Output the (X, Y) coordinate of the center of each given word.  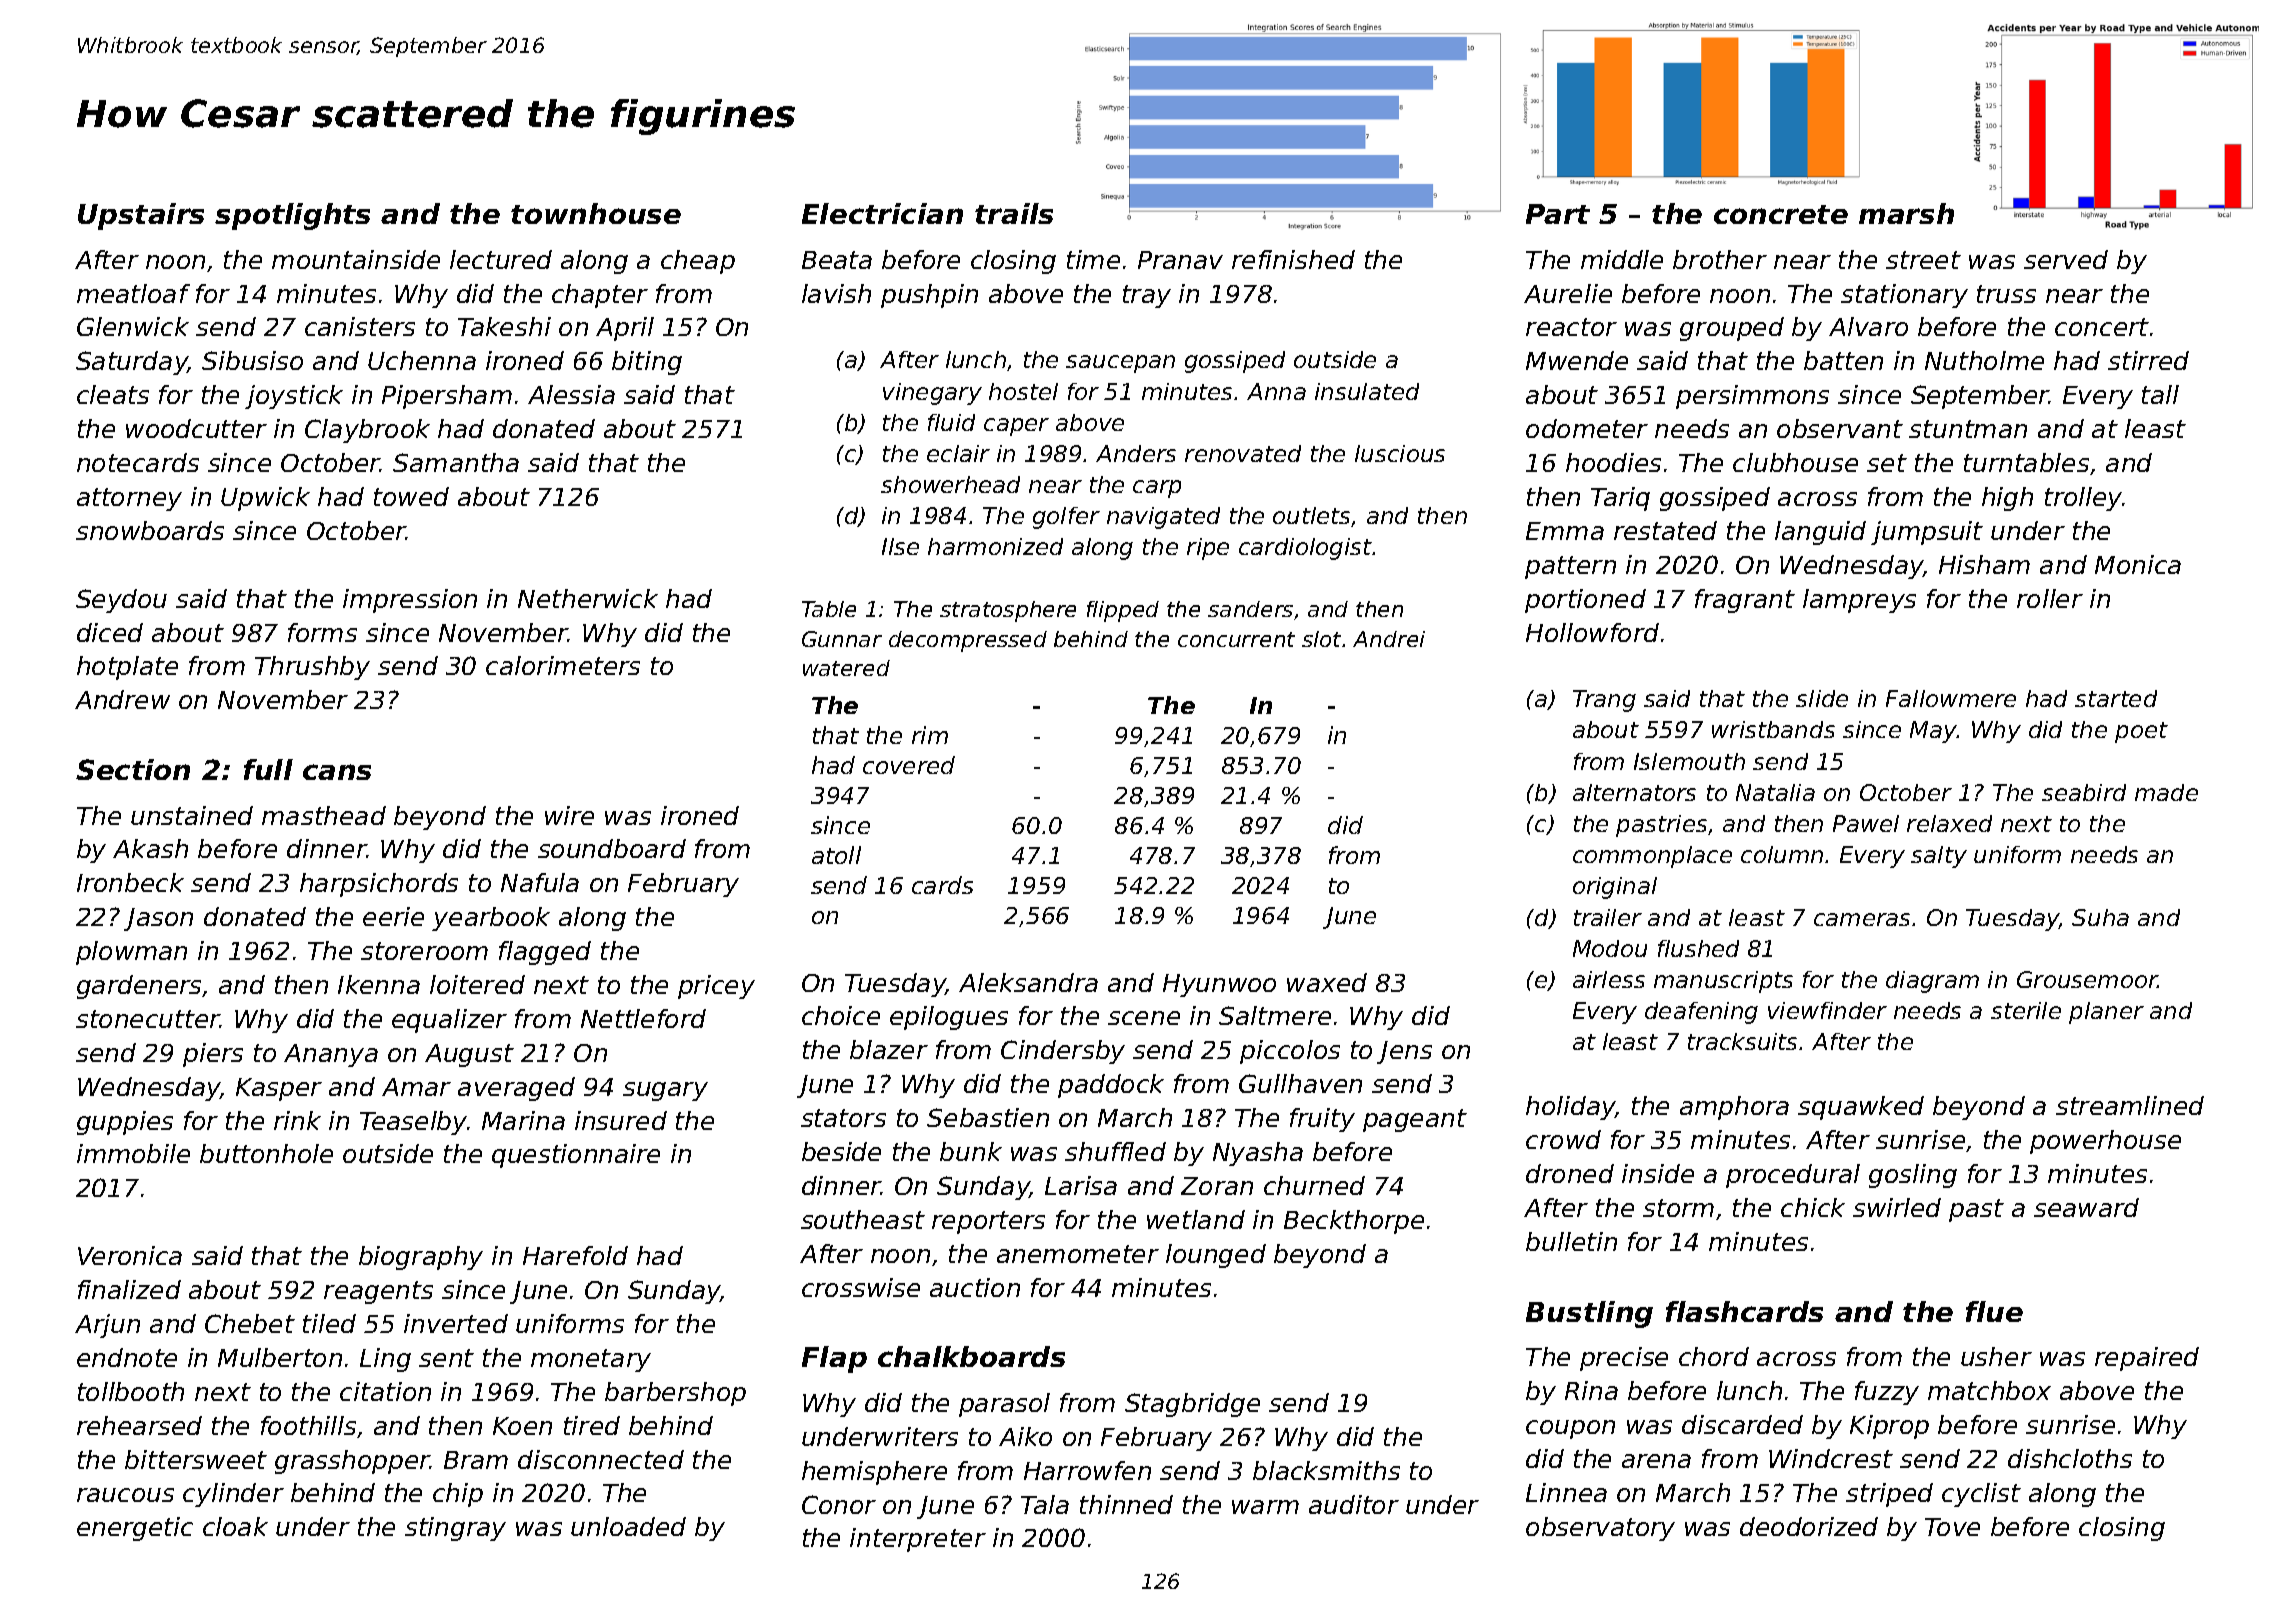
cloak (235, 1526)
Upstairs (141, 216)
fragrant (1745, 601)
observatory (1600, 1529)
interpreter (918, 1540)
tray (1147, 296)
